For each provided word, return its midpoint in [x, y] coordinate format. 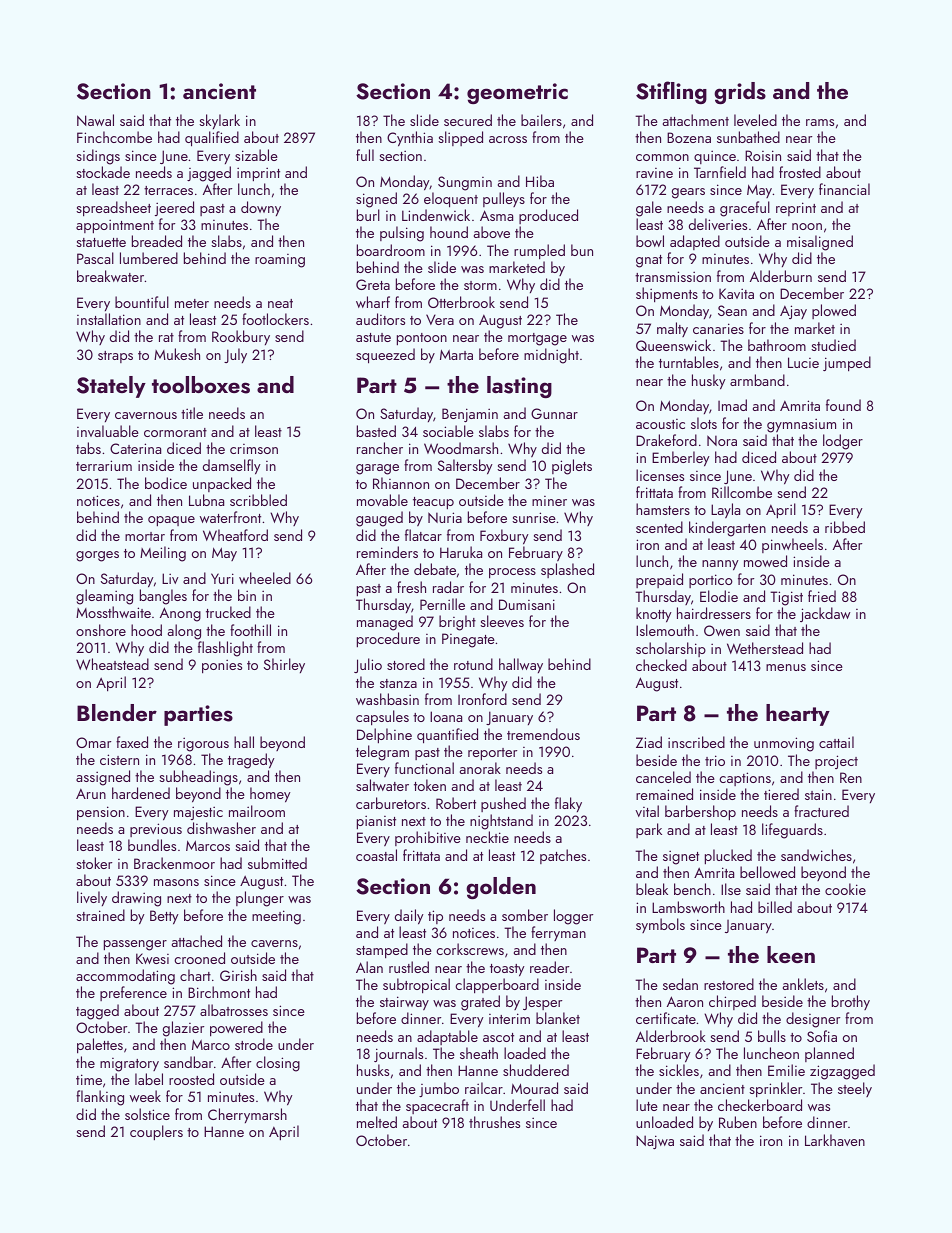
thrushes [494, 1122]
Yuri [222, 578]
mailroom [257, 811]
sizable [256, 155]
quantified [447, 736]
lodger [843, 442]
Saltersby [465, 467]
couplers [156, 1132]
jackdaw [825, 614]
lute [647, 1105]
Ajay [793, 312]
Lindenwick [436, 215]
